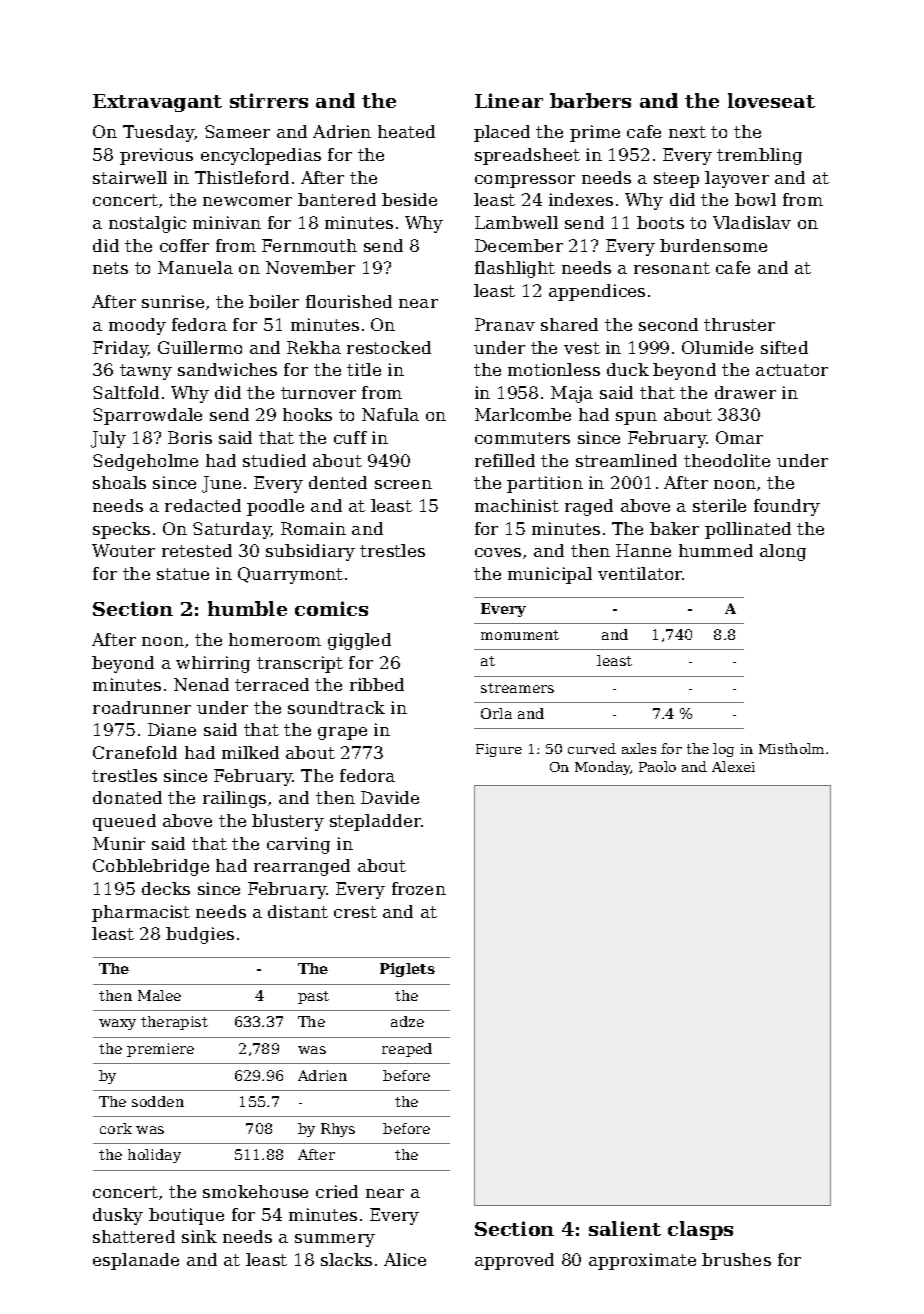 Image resolution: width=924 pixels, height=1314 pixels. I want to click on commuters, so click(522, 438).
